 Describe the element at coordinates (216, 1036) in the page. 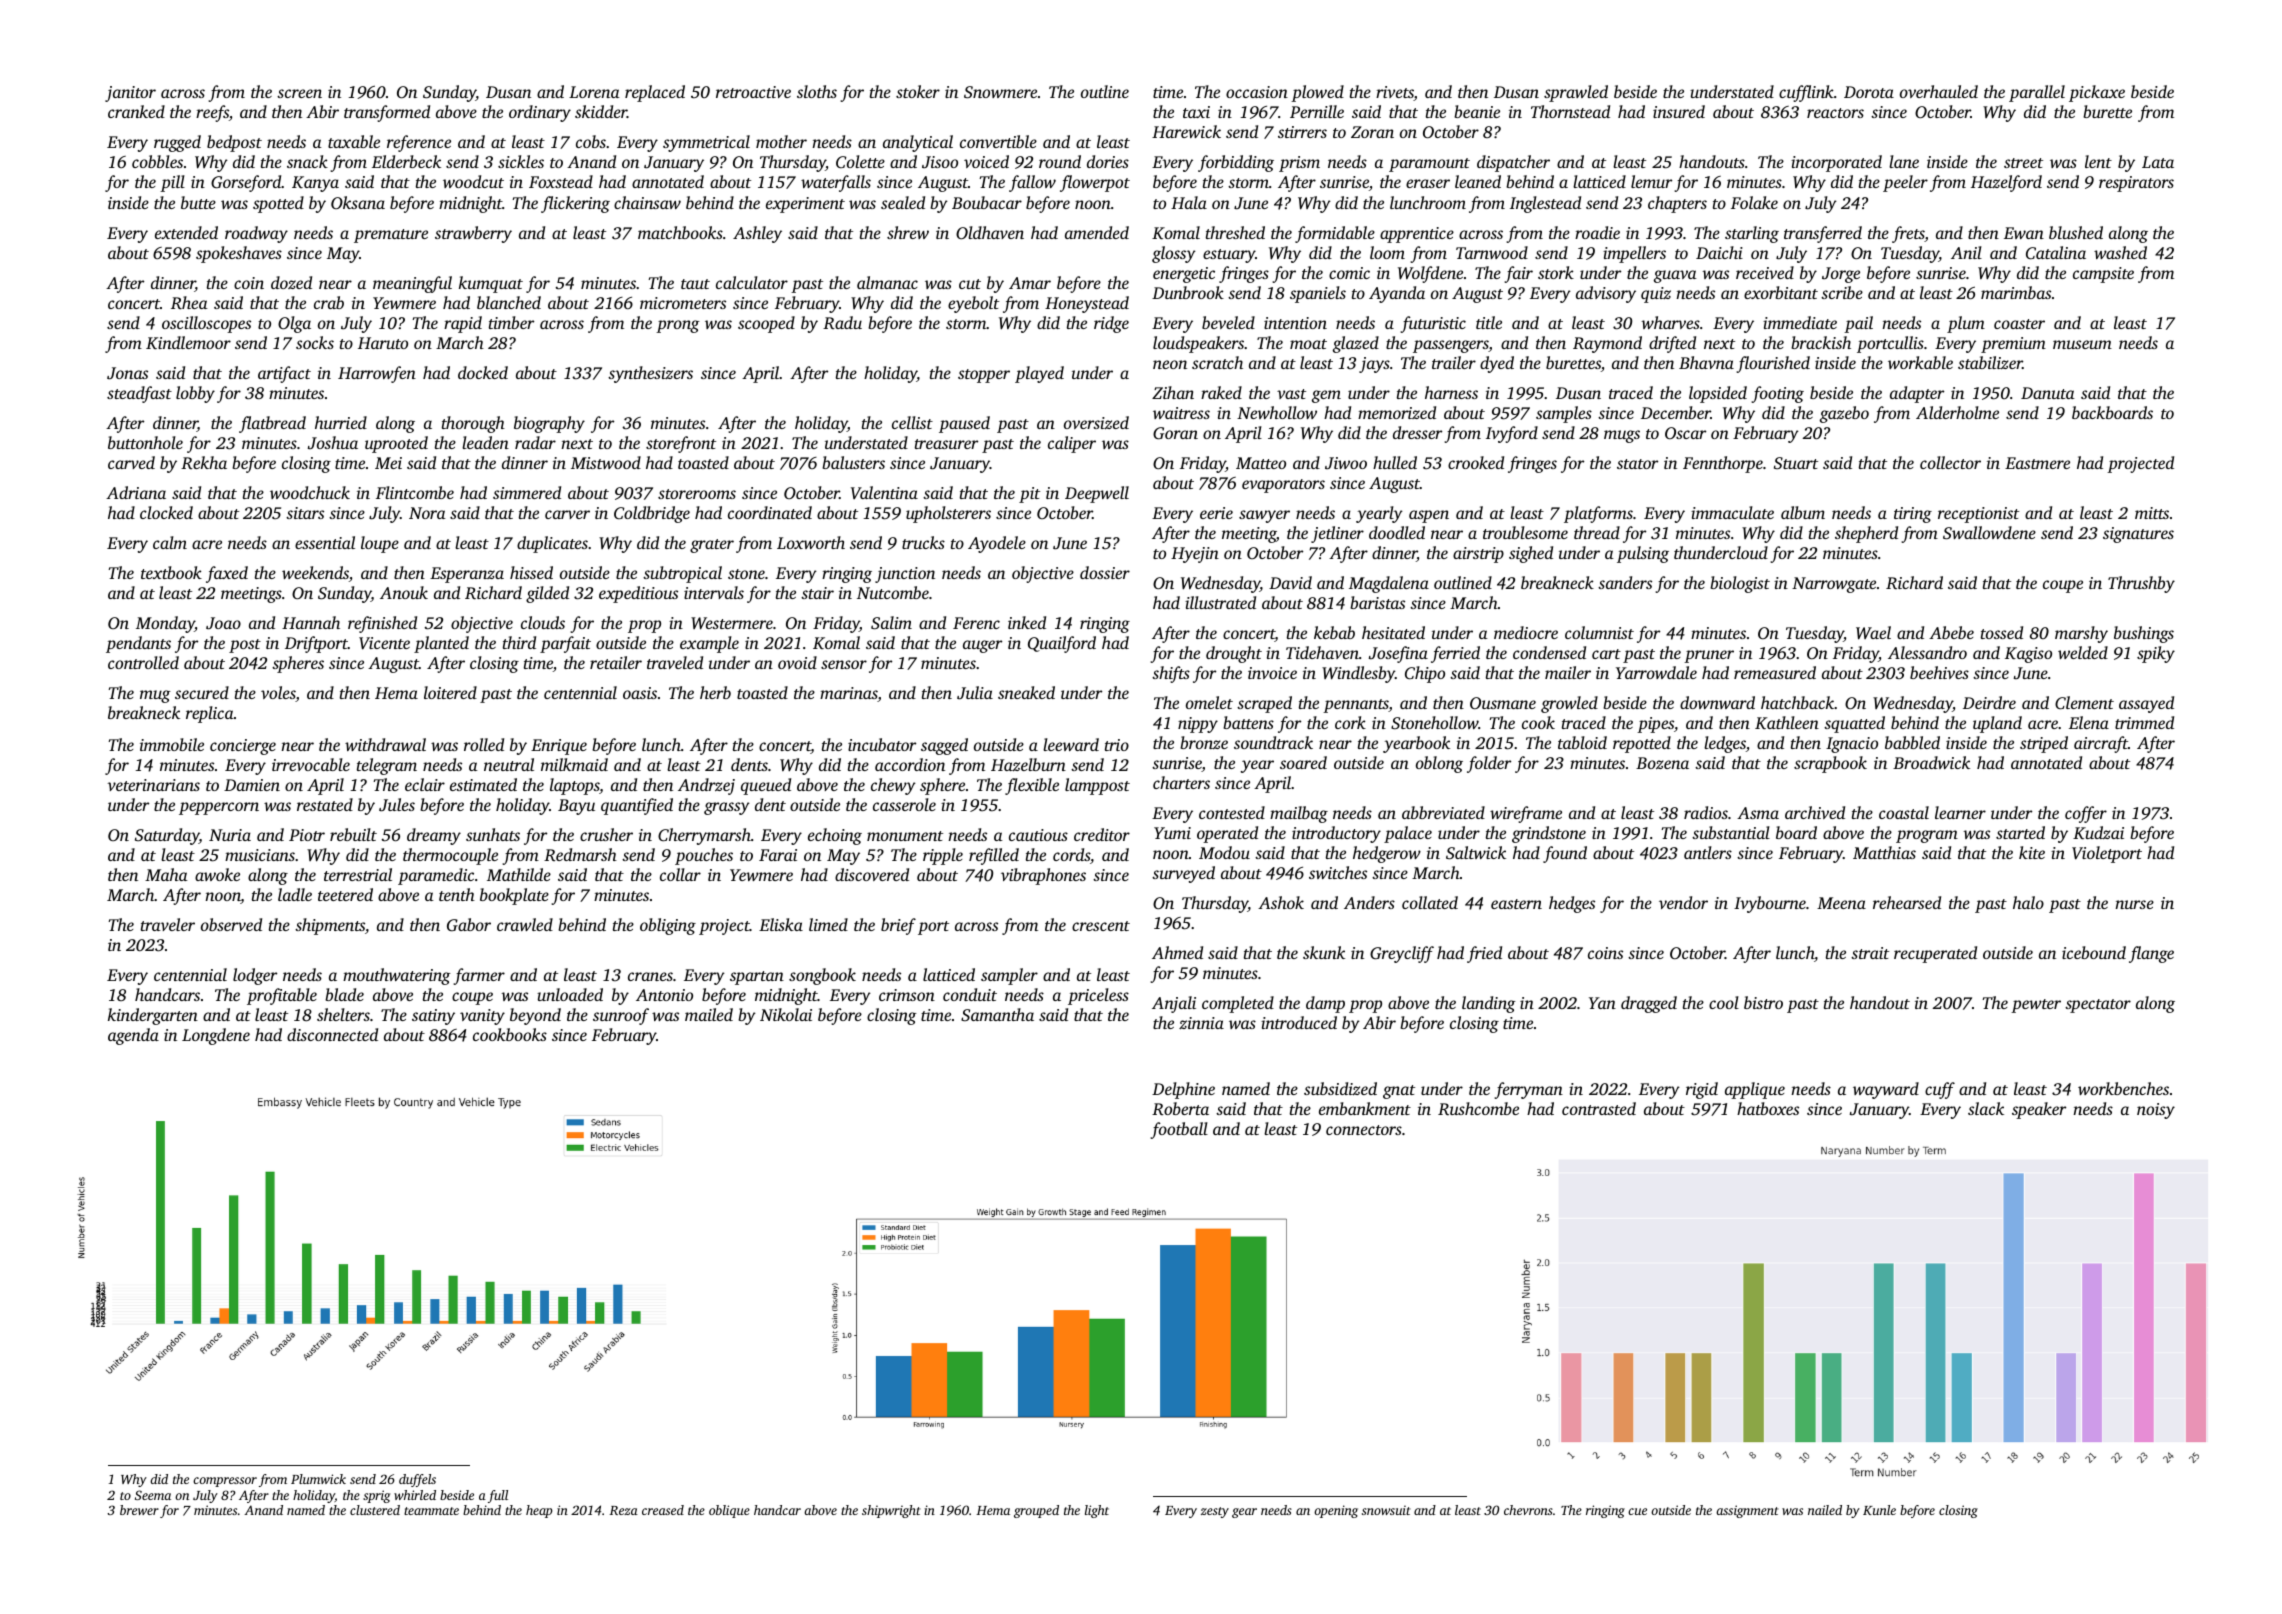

I see `Longdene` at that location.
